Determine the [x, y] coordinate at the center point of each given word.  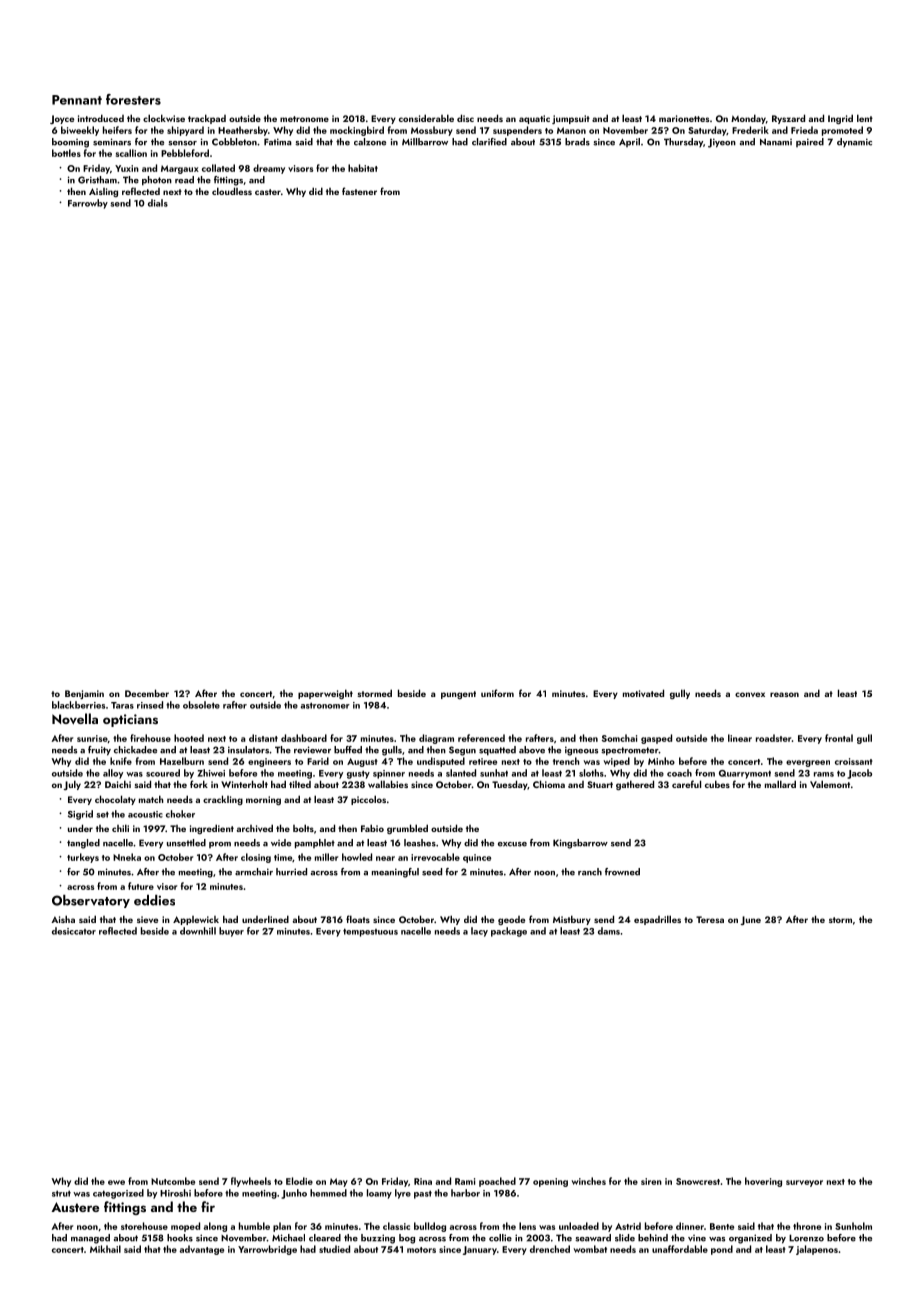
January [480, 1250]
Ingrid [840, 119]
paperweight [325, 694]
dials [158, 203]
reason [784, 694]
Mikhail [105, 1249]
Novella [75, 719]
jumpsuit [571, 119]
